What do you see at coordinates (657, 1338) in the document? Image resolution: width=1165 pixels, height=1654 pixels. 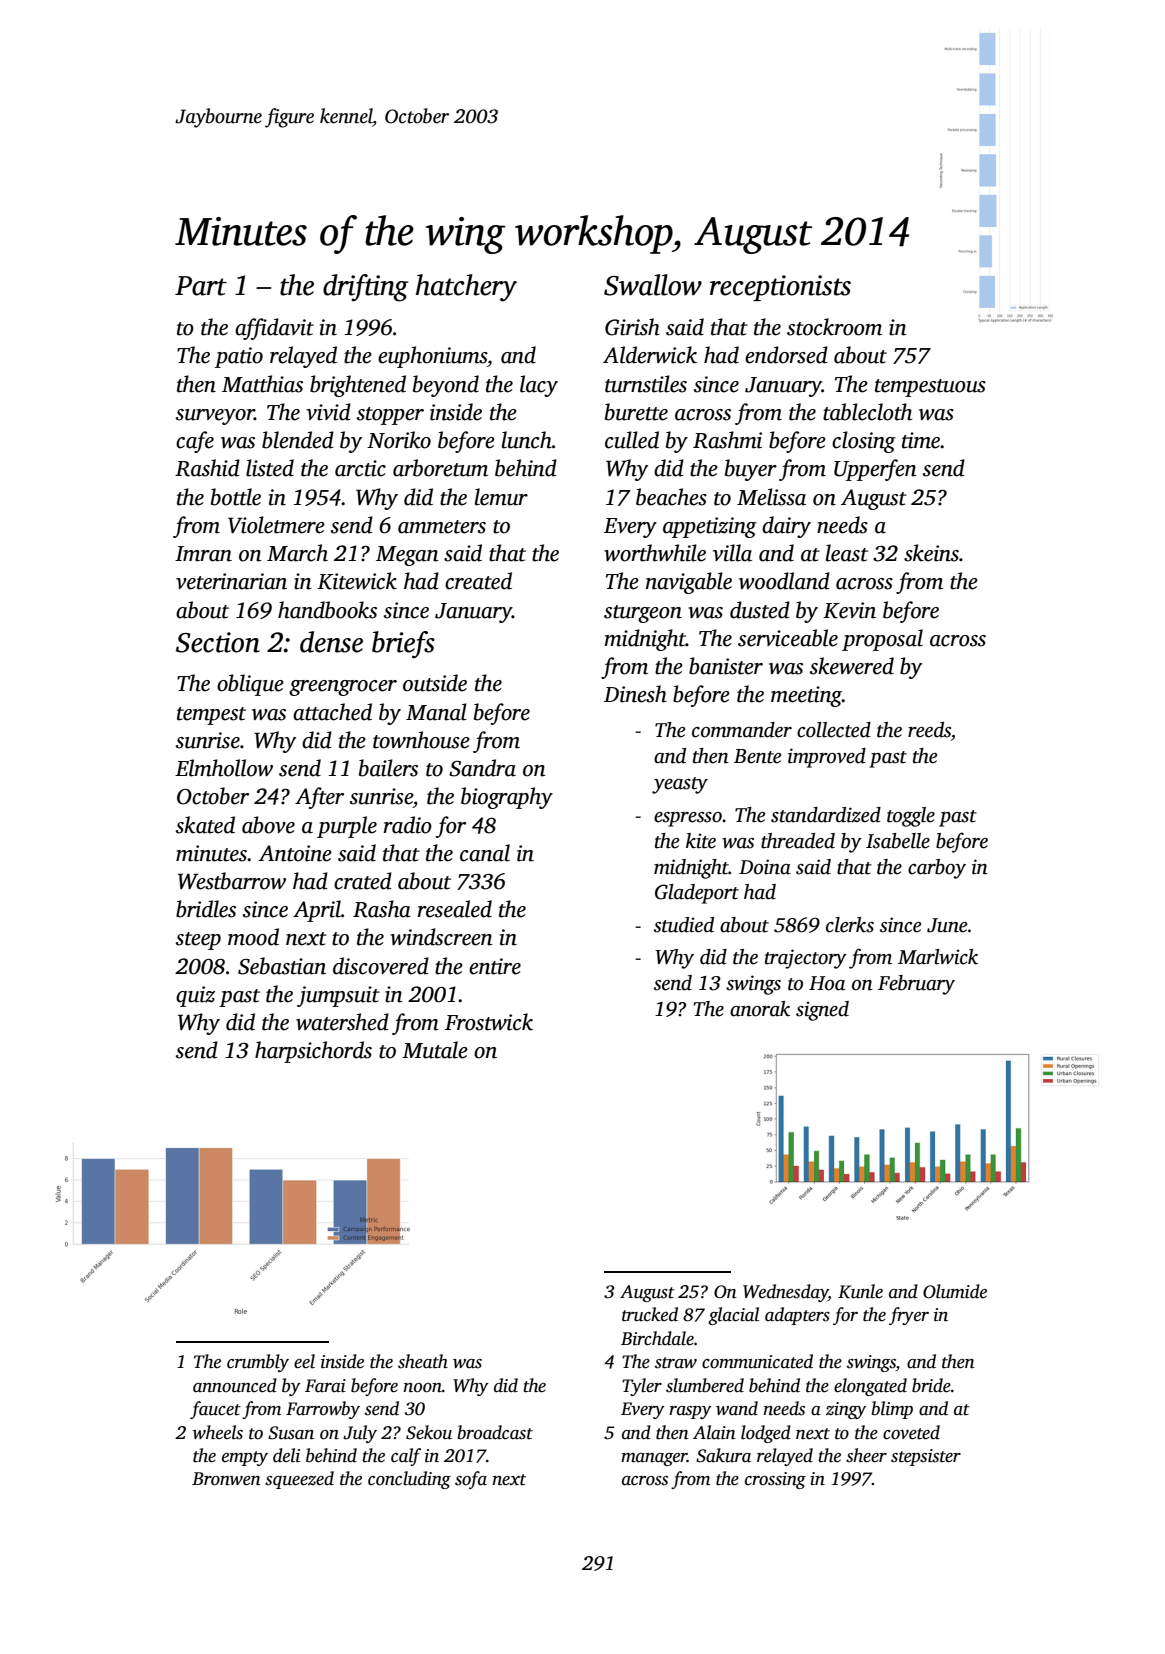 I see `Birchdale` at bounding box center [657, 1338].
